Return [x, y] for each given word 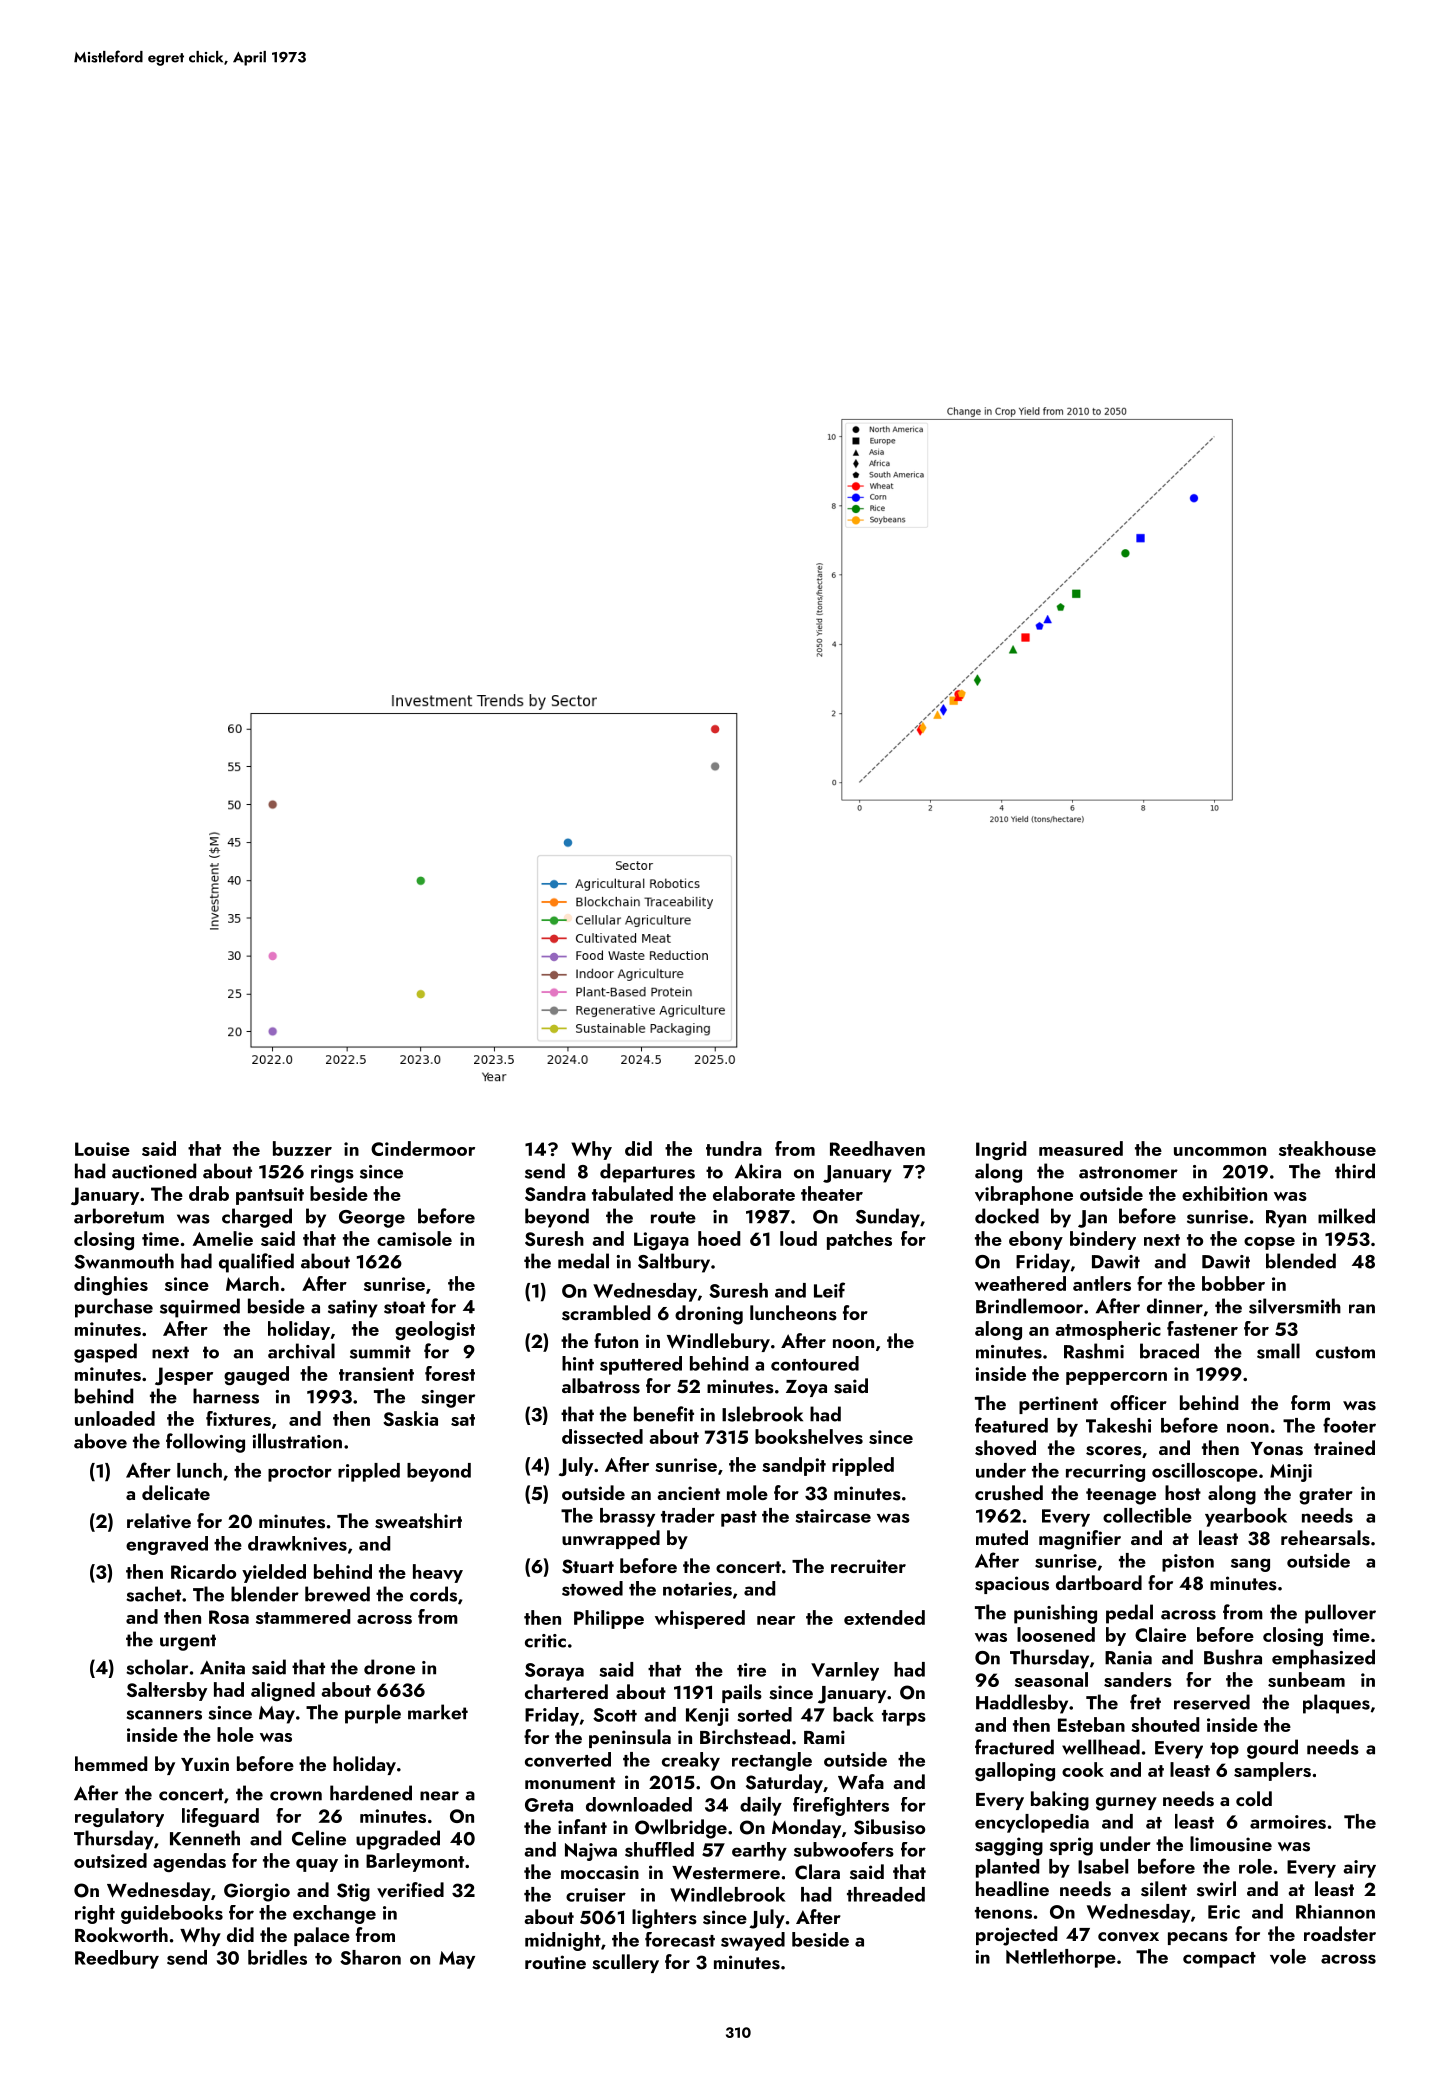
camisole [414, 1238]
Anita [222, 1668]
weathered [1020, 1283]
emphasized [1323, 1659]
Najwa [591, 1852]
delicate [176, 1492]
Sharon [370, 1957]
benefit [664, 1414]
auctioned [154, 1171]
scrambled [606, 1313]
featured [1011, 1425]
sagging [1009, 1846]
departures [647, 1173]
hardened [371, 1793]
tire [751, 1670]
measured [1081, 1148]
